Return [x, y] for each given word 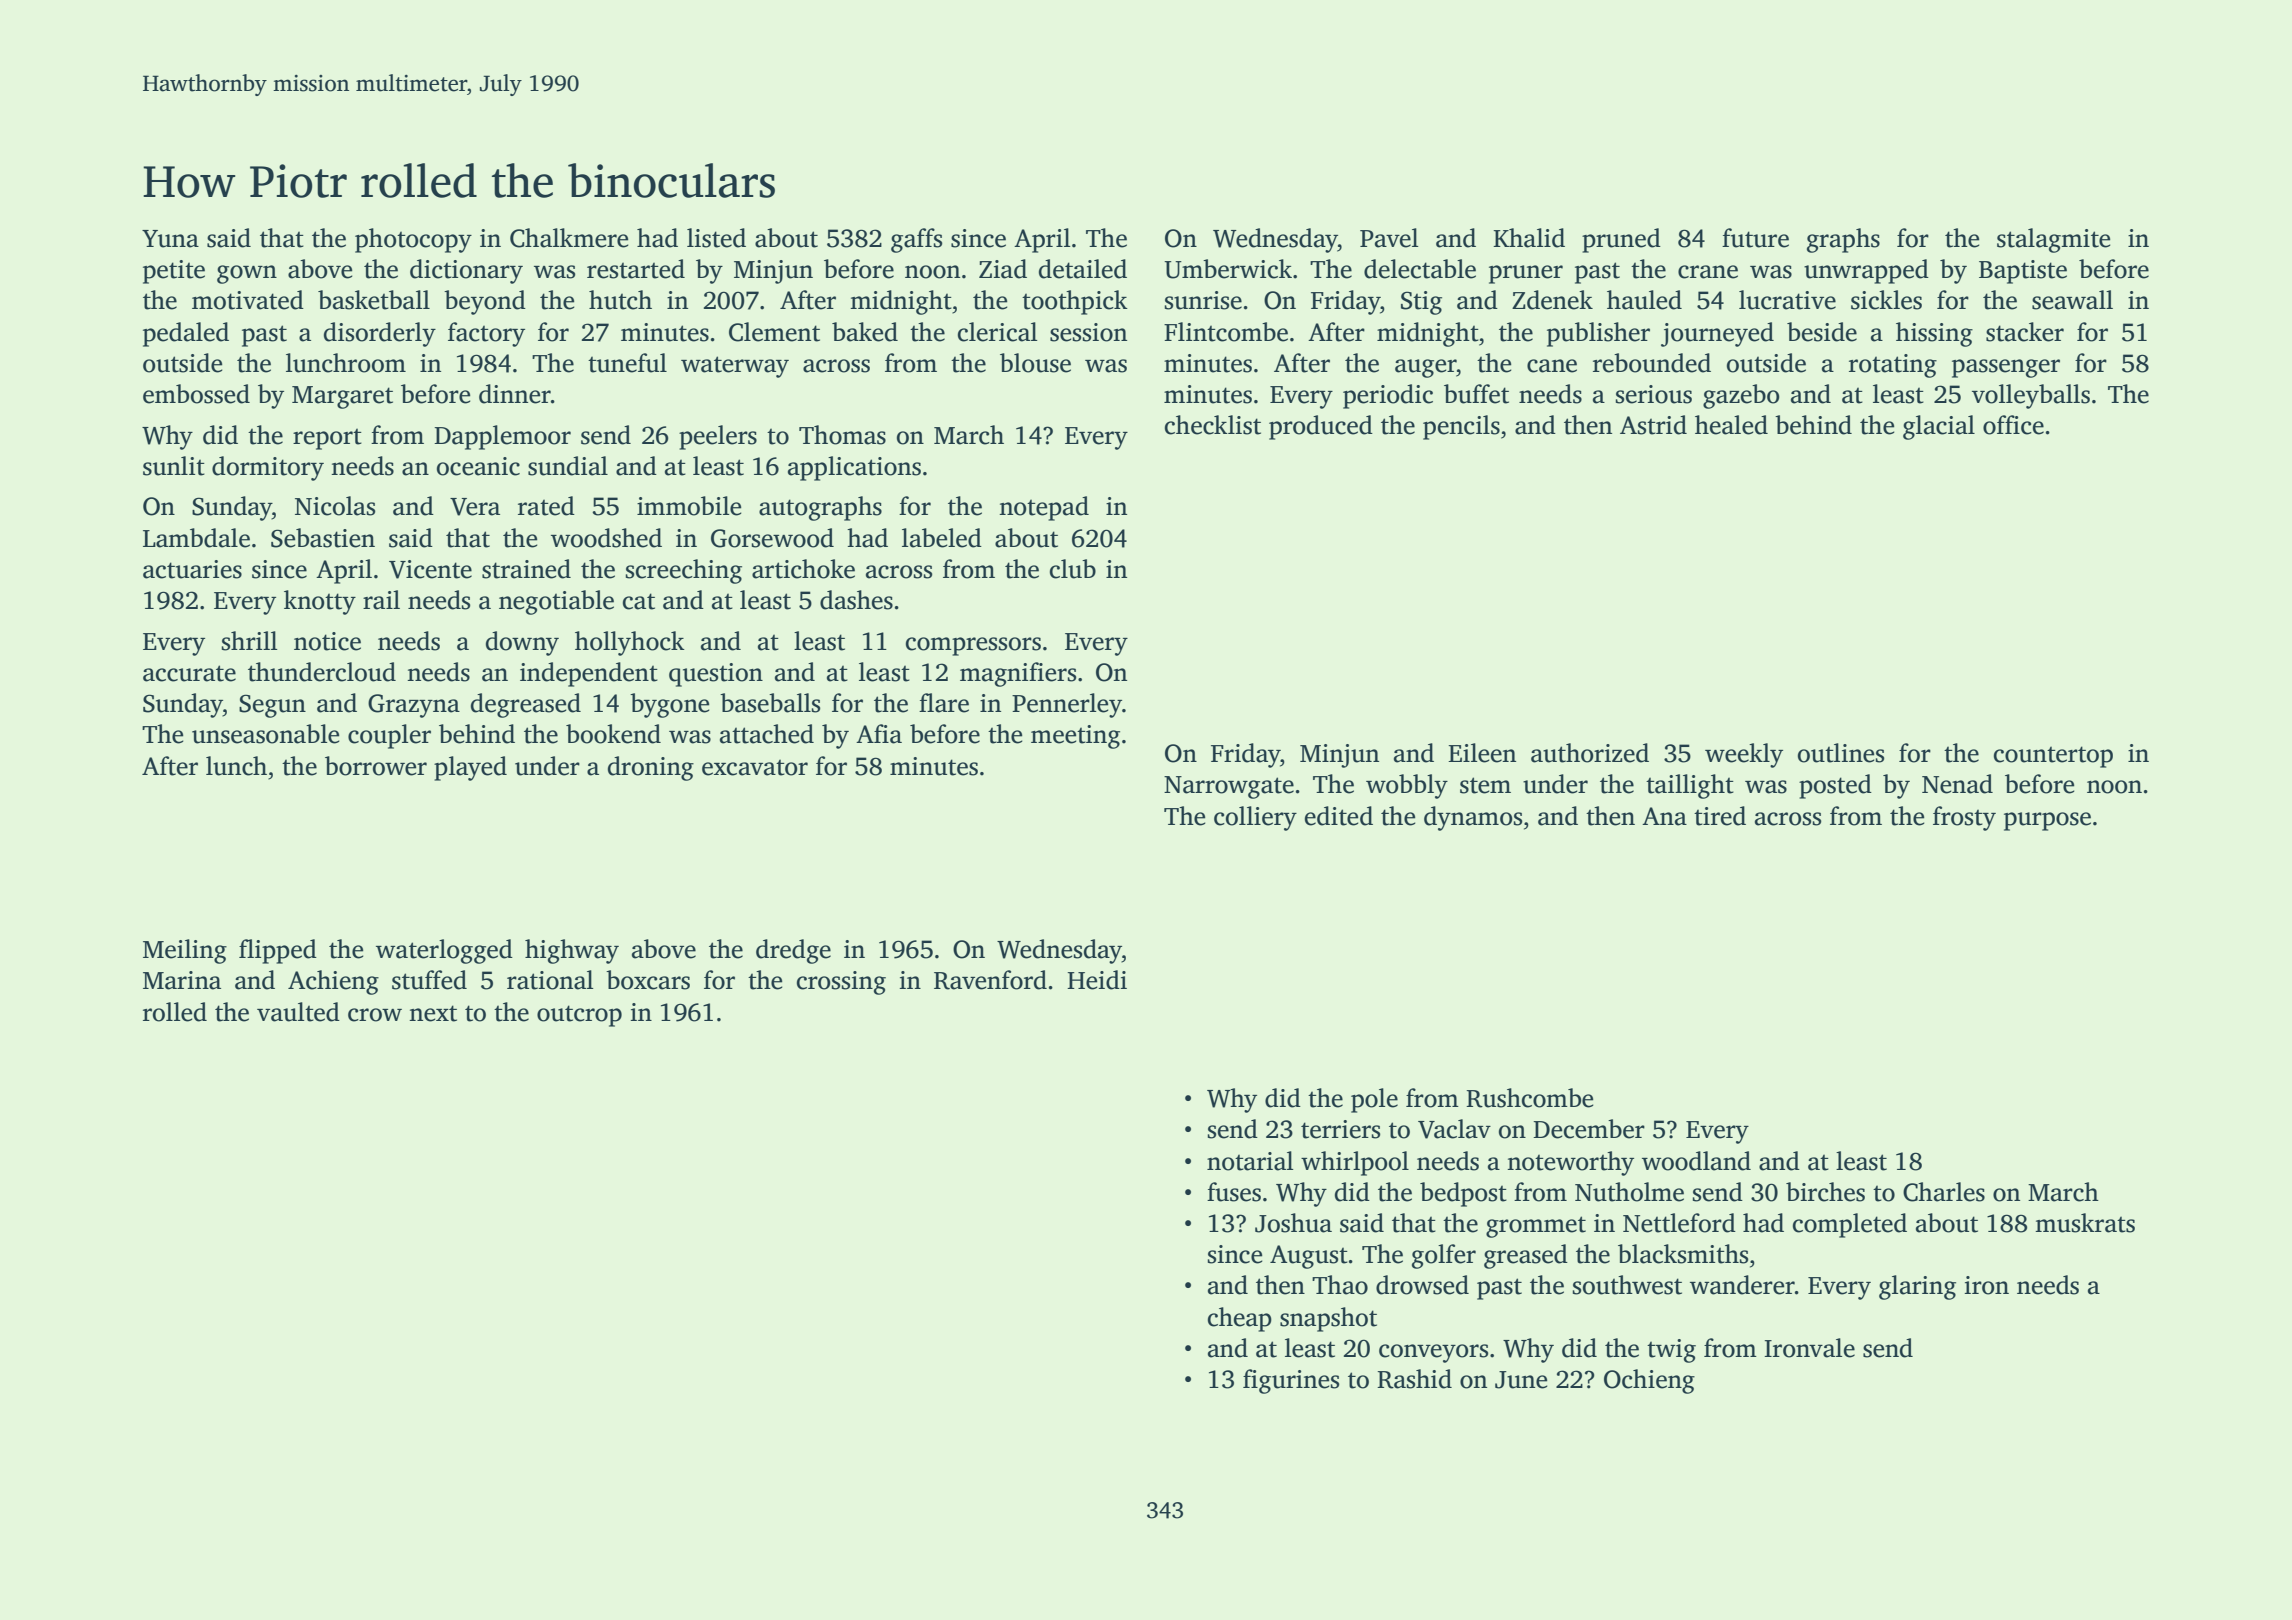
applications [854, 468]
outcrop [579, 1016]
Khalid [1529, 238]
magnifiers [1018, 674]
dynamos [1473, 818]
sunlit [174, 466]
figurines [1291, 1381]
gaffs [916, 240]
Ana [1664, 816]
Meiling [185, 951]
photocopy [413, 240]
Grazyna [414, 706]
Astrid [1653, 425]
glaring [1917, 1287]
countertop [2053, 757]
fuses [1234, 1192]
